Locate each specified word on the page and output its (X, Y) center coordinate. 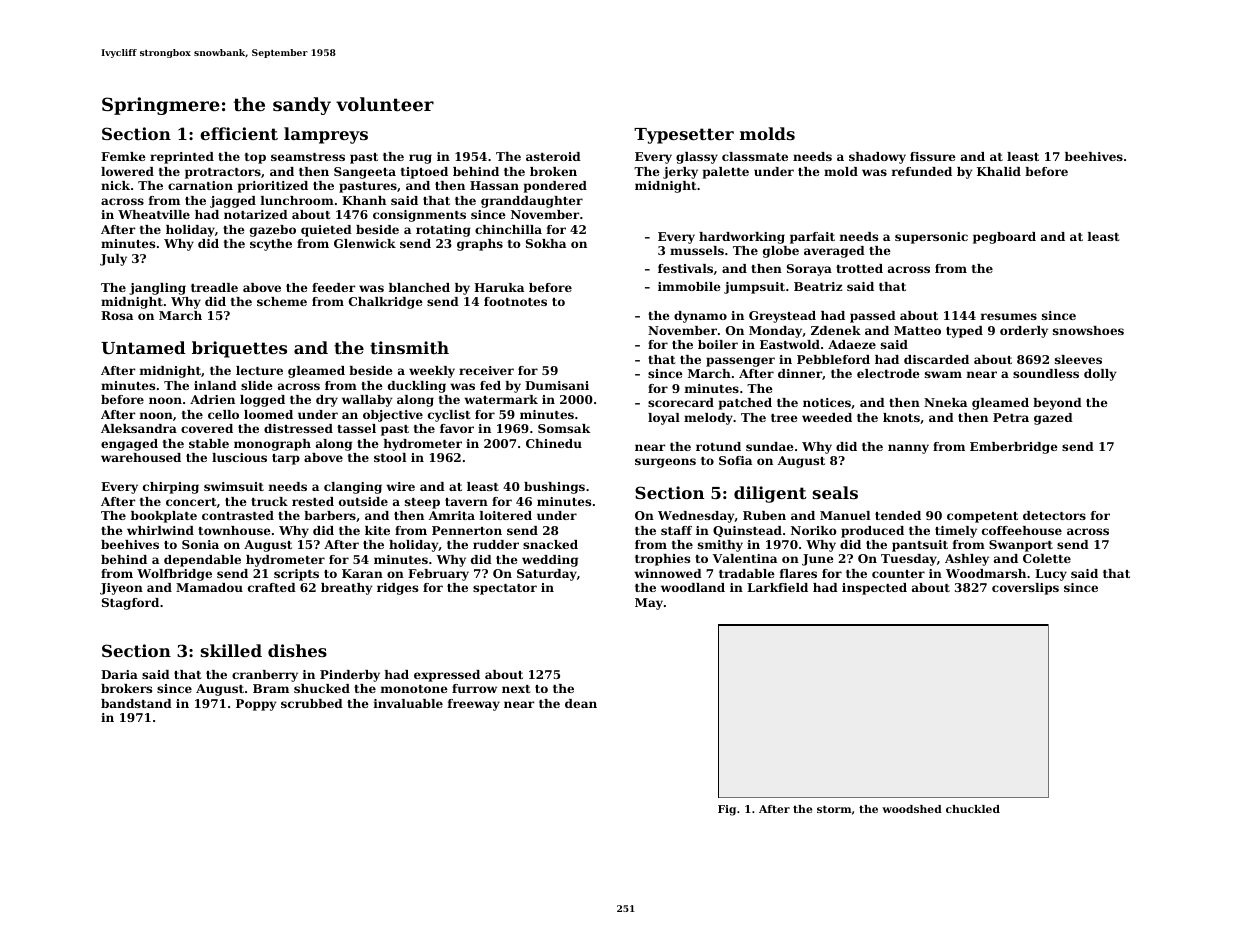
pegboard (1004, 238)
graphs (480, 245)
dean (581, 703)
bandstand (136, 703)
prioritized (273, 187)
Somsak (564, 428)
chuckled (973, 809)
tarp (286, 459)
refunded (922, 171)
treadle (214, 287)
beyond (1057, 404)
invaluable (408, 703)
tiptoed (424, 173)
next (516, 689)
